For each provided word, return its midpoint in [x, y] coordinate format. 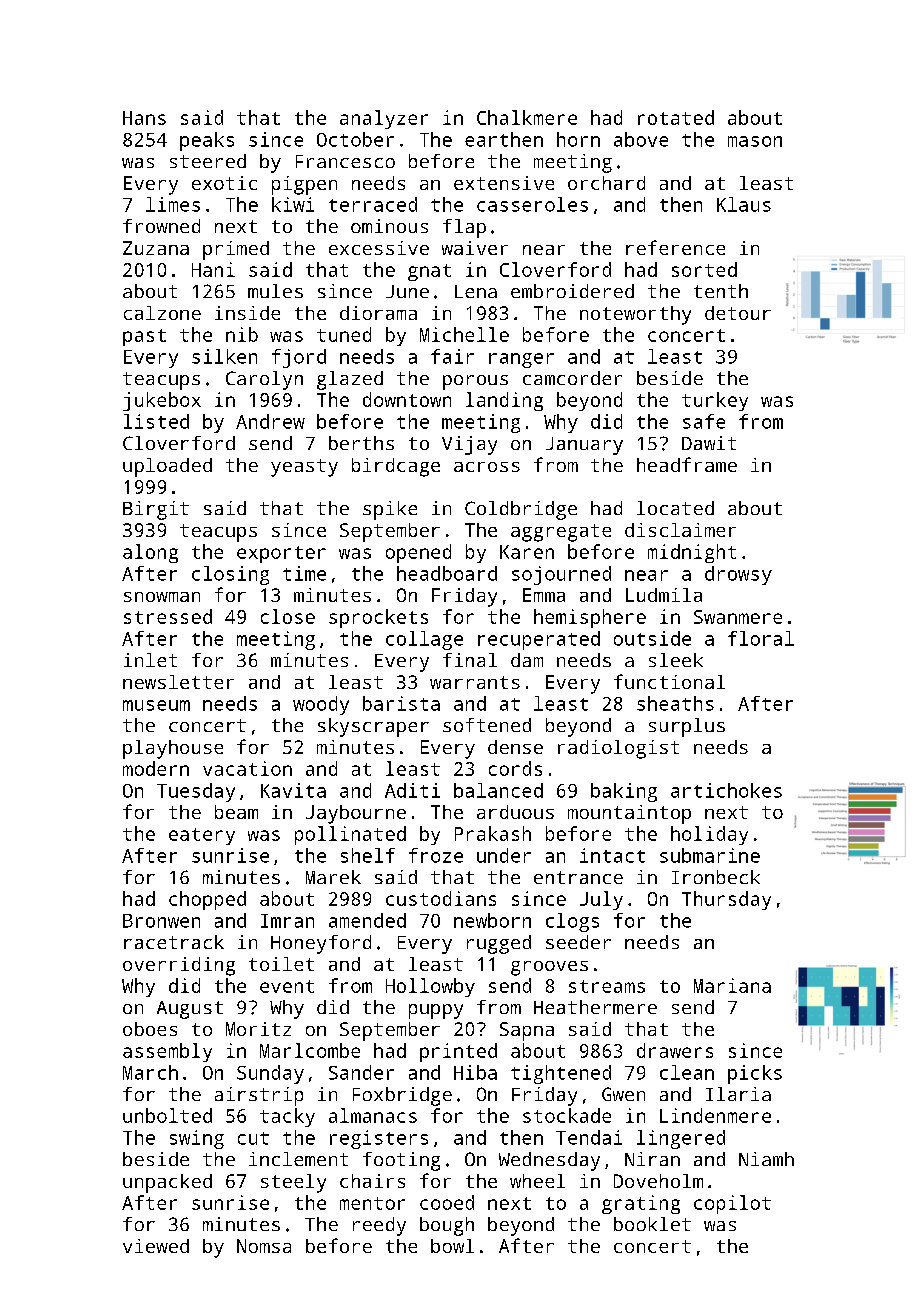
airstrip [259, 1096]
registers [379, 1139]
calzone [162, 313]
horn [578, 139]
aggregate [561, 533]
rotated [676, 117]
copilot [732, 1204]
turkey [715, 401]
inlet [150, 660]
